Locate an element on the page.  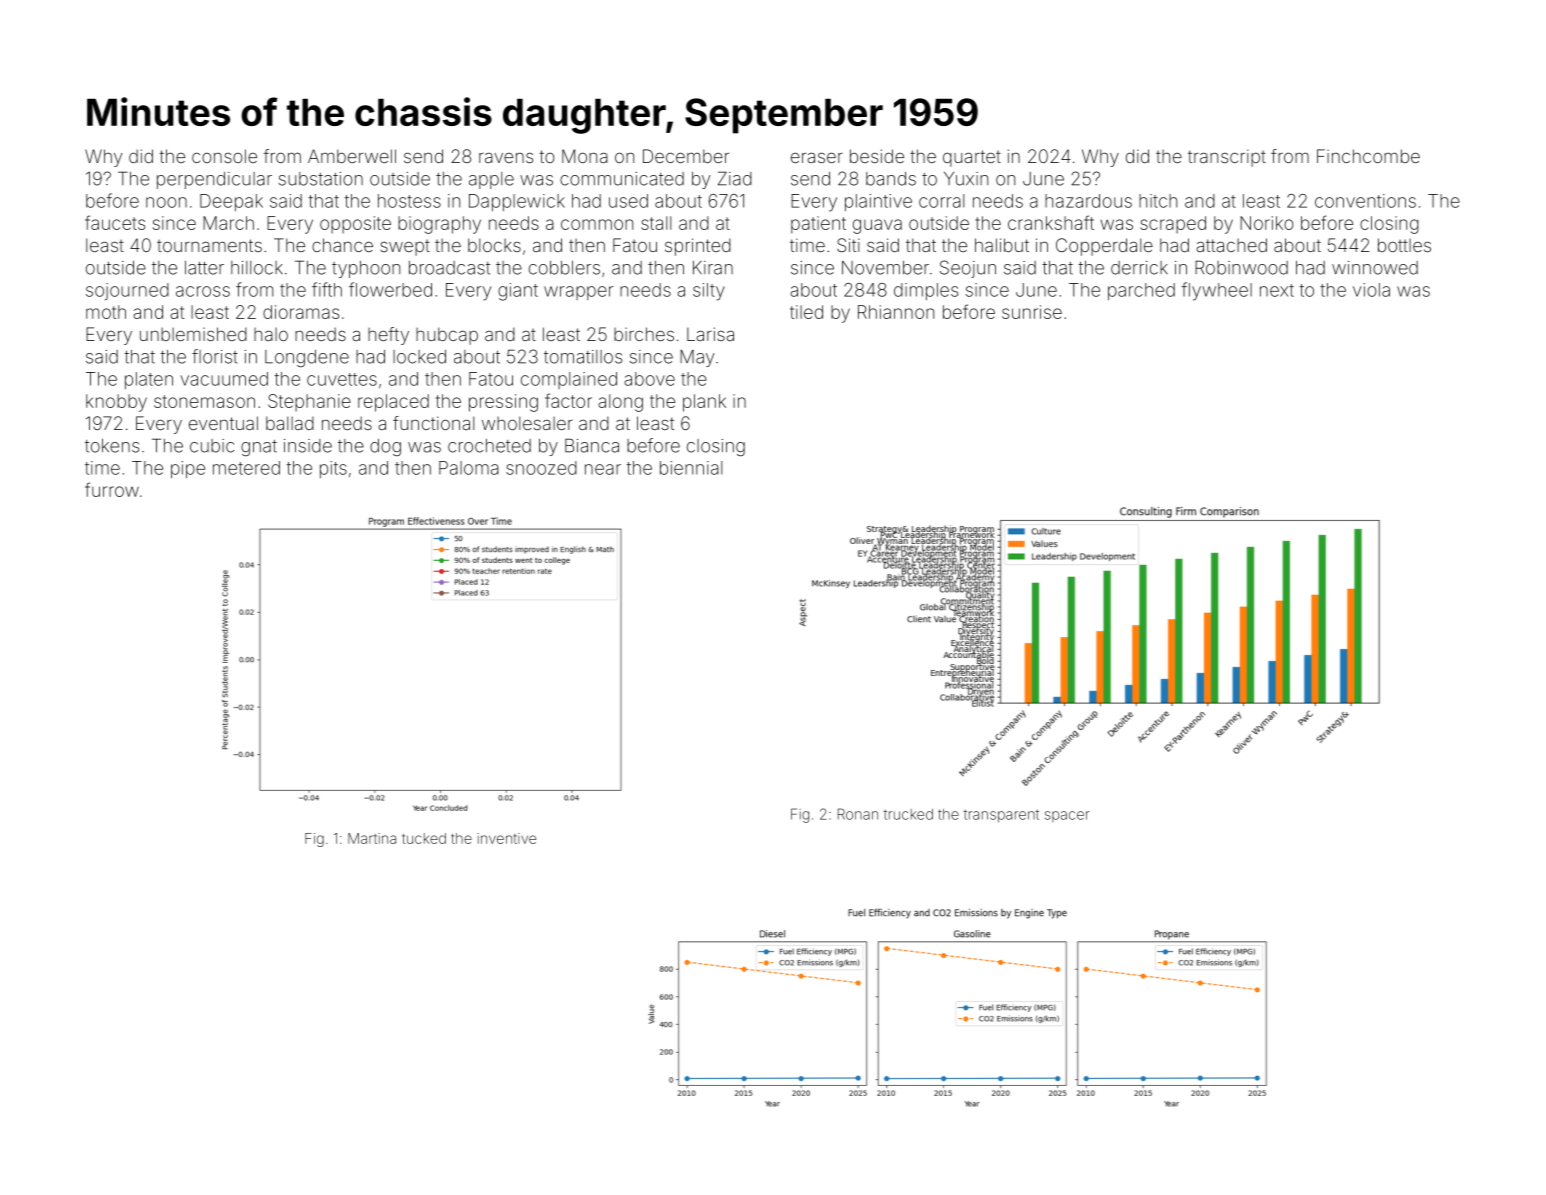
beside is located at coordinates (877, 156).
